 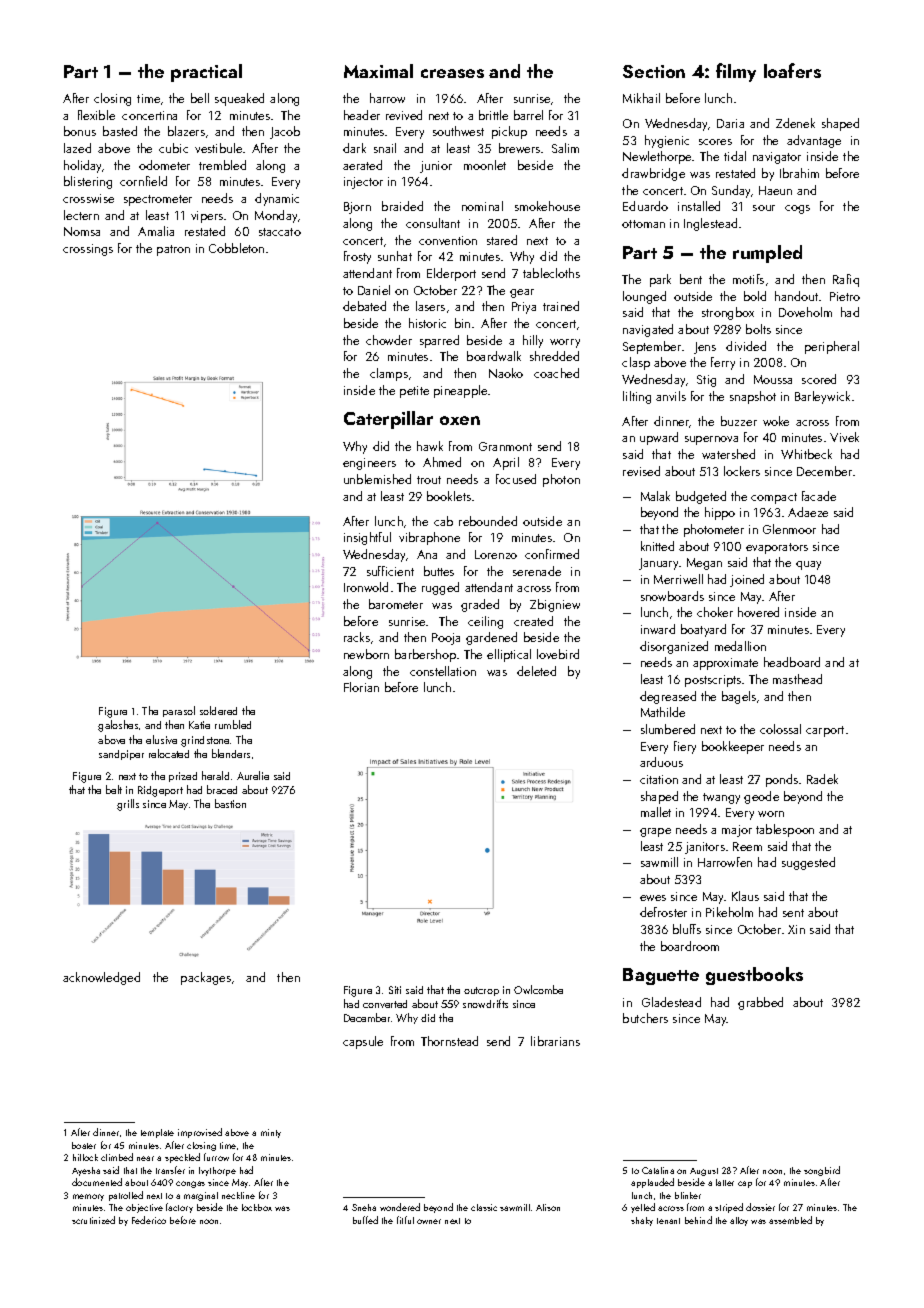 I want to click on coached, so click(x=556, y=373).
